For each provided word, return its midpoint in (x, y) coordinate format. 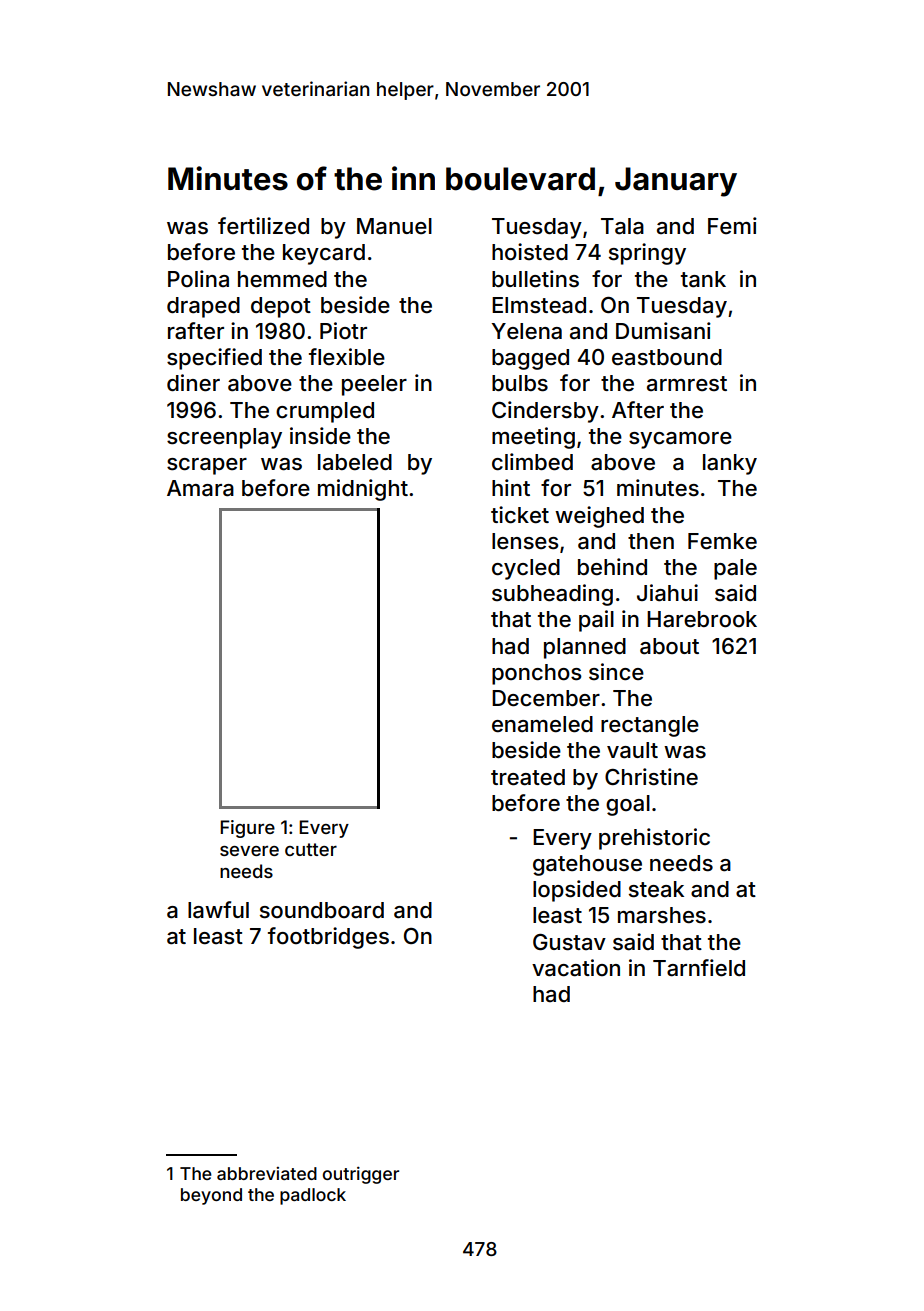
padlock (313, 1196)
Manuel (394, 226)
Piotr (343, 330)
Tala (622, 226)
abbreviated (267, 1173)
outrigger (361, 1175)
